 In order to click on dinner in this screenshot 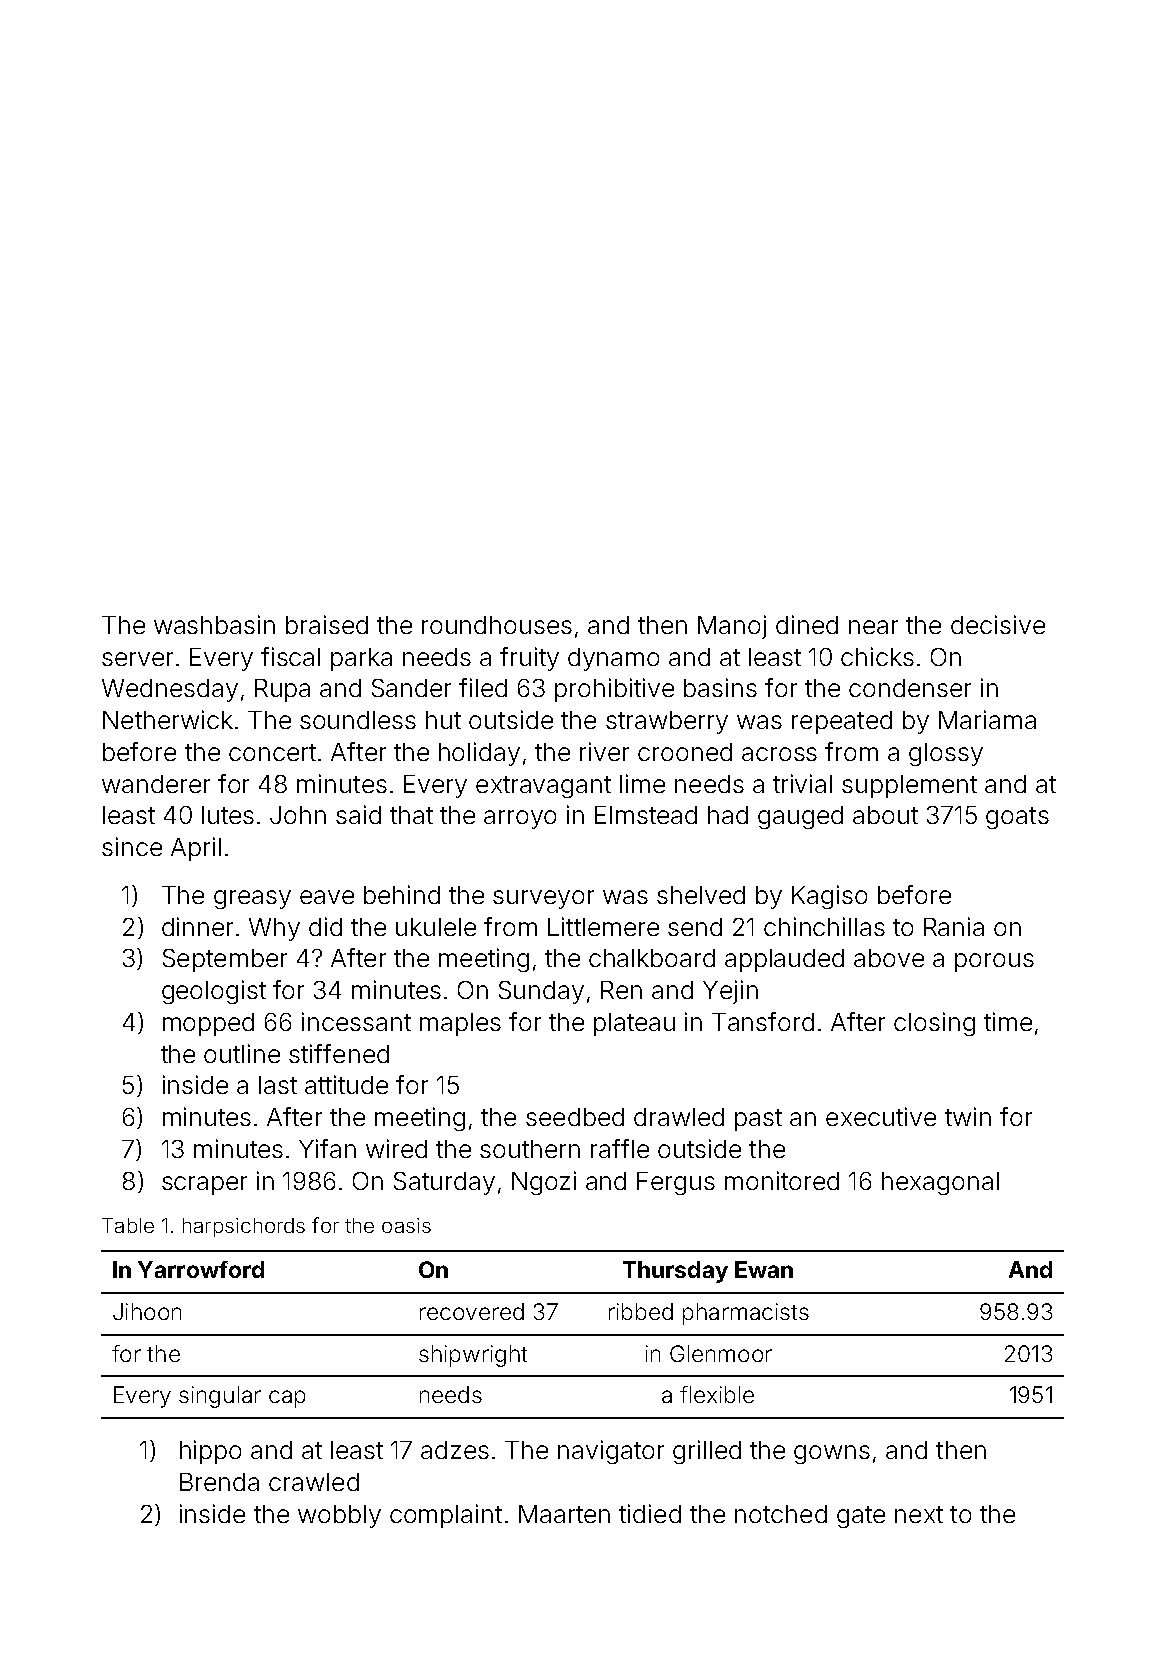, I will do `click(197, 926)`.
